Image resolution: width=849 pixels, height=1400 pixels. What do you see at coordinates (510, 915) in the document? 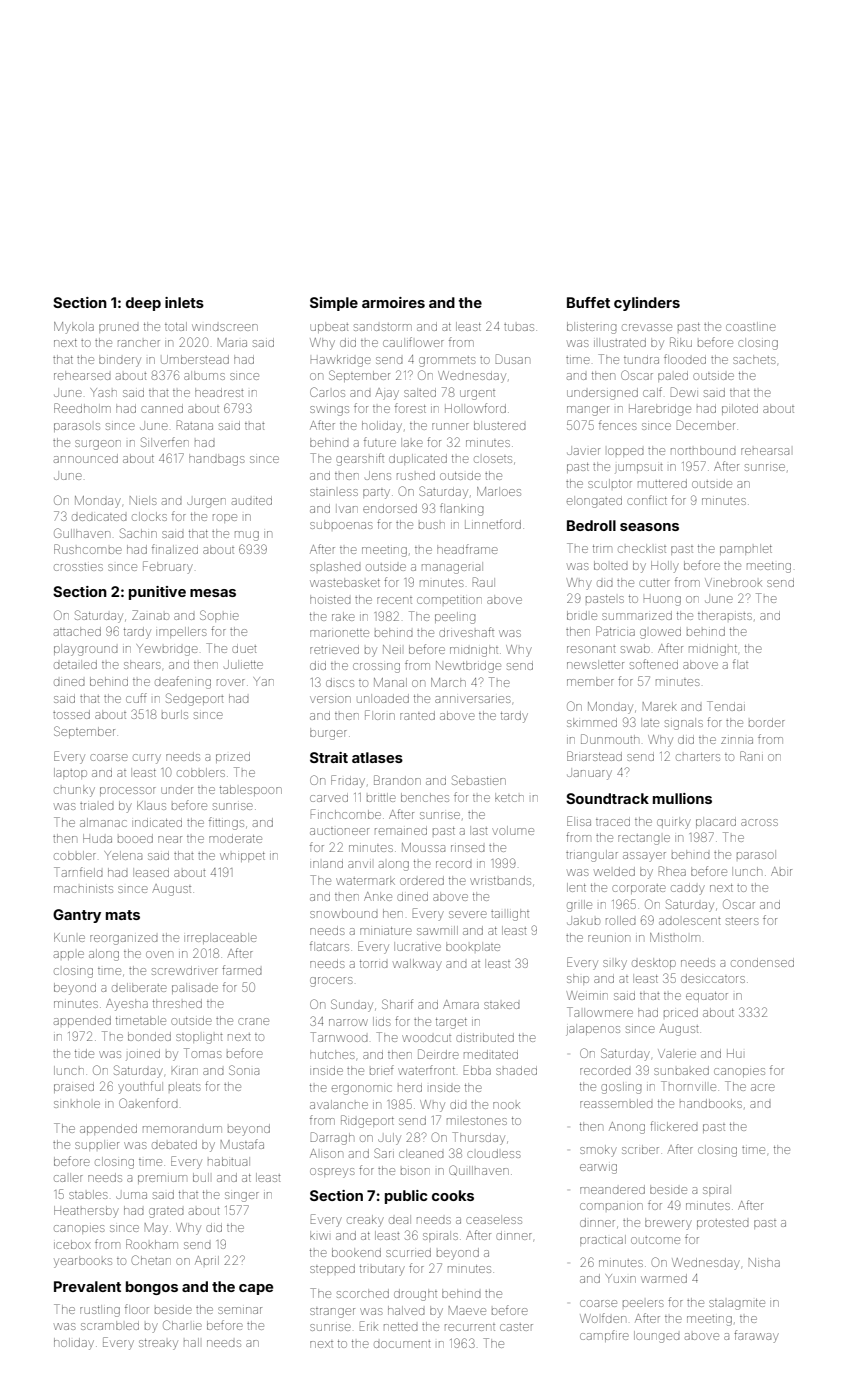
I see `taillight` at bounding box center [510, 915].
